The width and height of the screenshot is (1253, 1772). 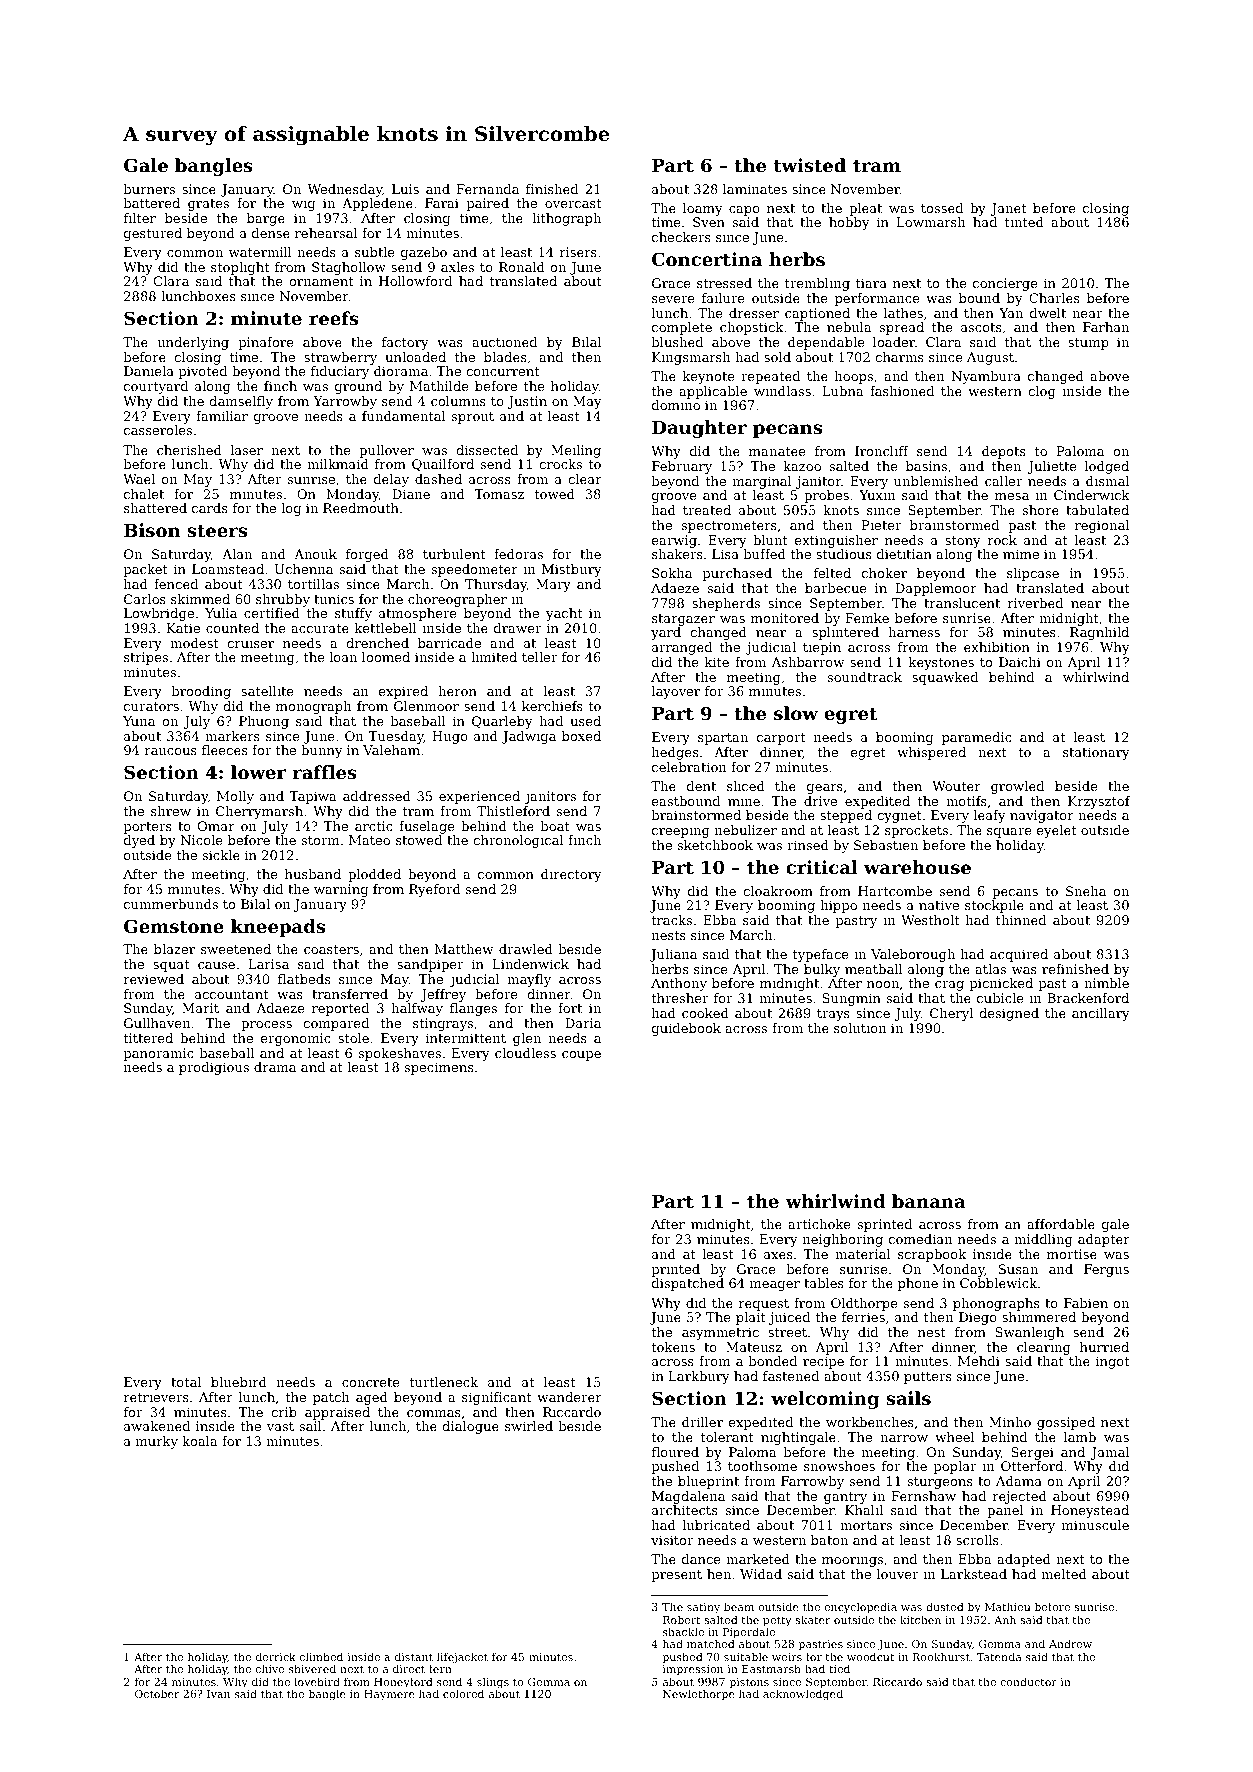 I want to click on Janet, so click(x=1008, y=209).
